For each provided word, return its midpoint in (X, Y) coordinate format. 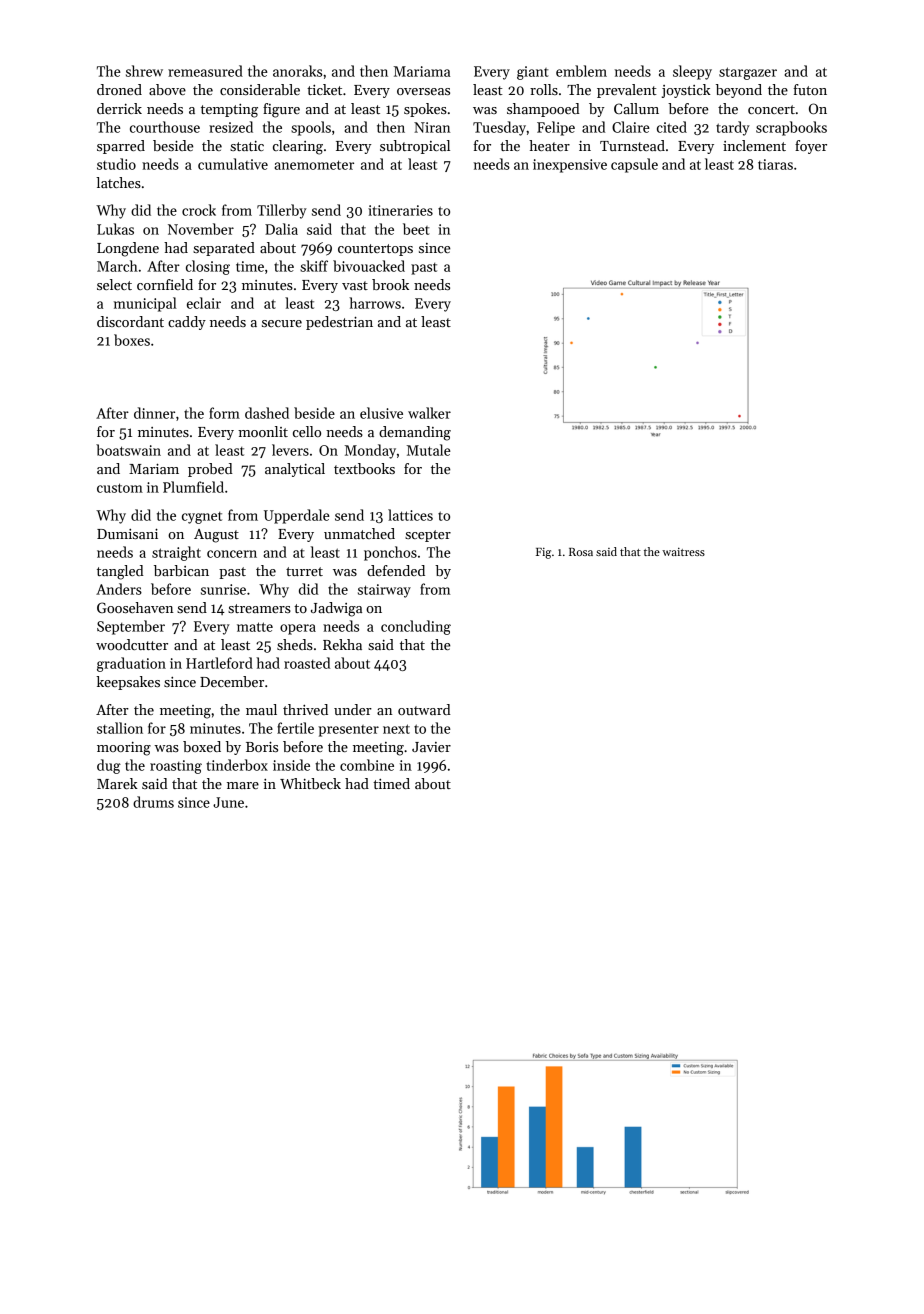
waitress (683, 552)
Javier (431, 747)
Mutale (429, 450)
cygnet (202, 518)
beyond (739, 91)
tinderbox (237, 765)
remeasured (205, 71)
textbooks (364, 468)
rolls (544, 89)
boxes (132, 340)
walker (429, 413)
